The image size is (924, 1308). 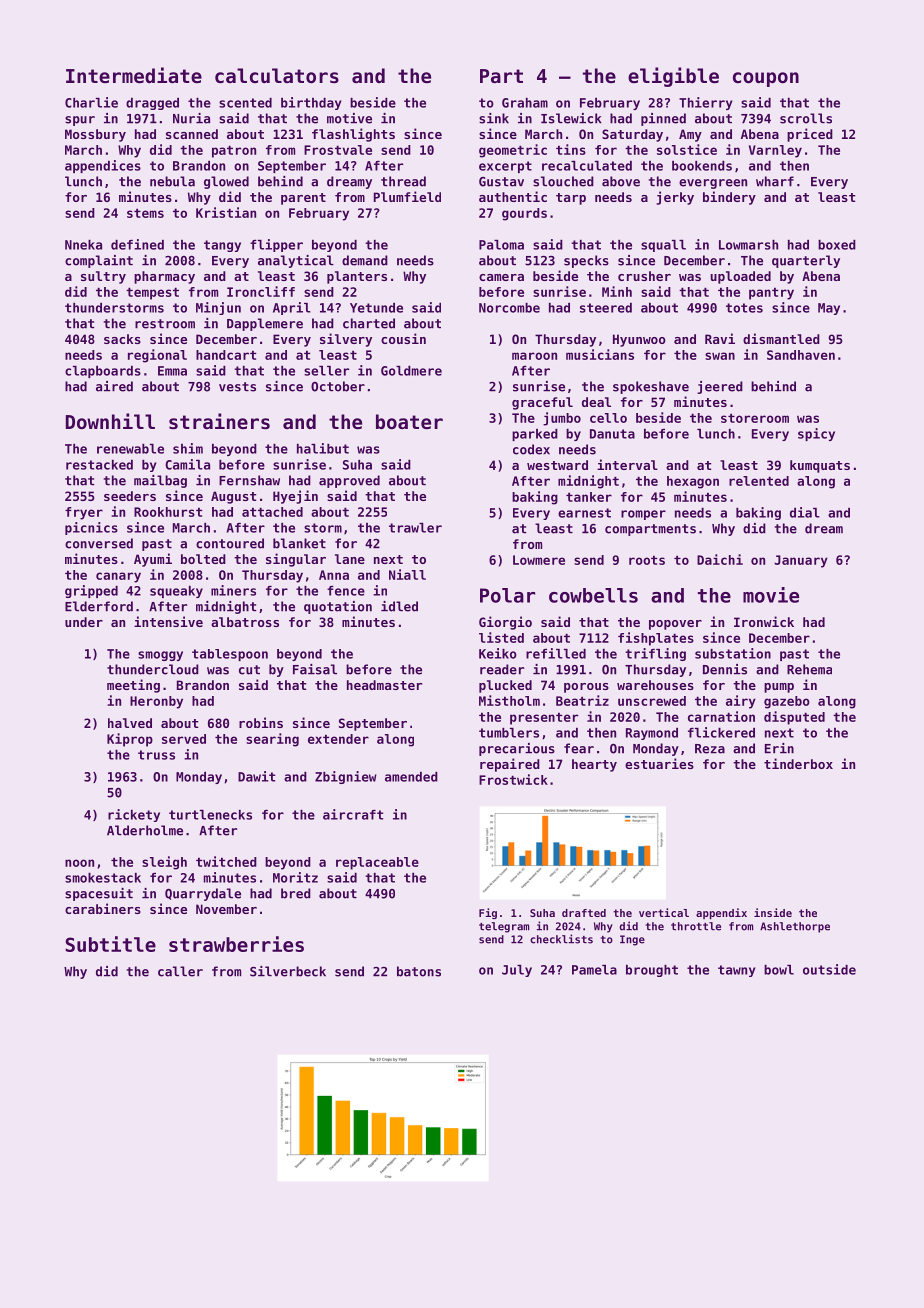 What do you see at coordinates (766, 79) in the screenshot?
I see `coupon` at bounding box center [766, 79].
